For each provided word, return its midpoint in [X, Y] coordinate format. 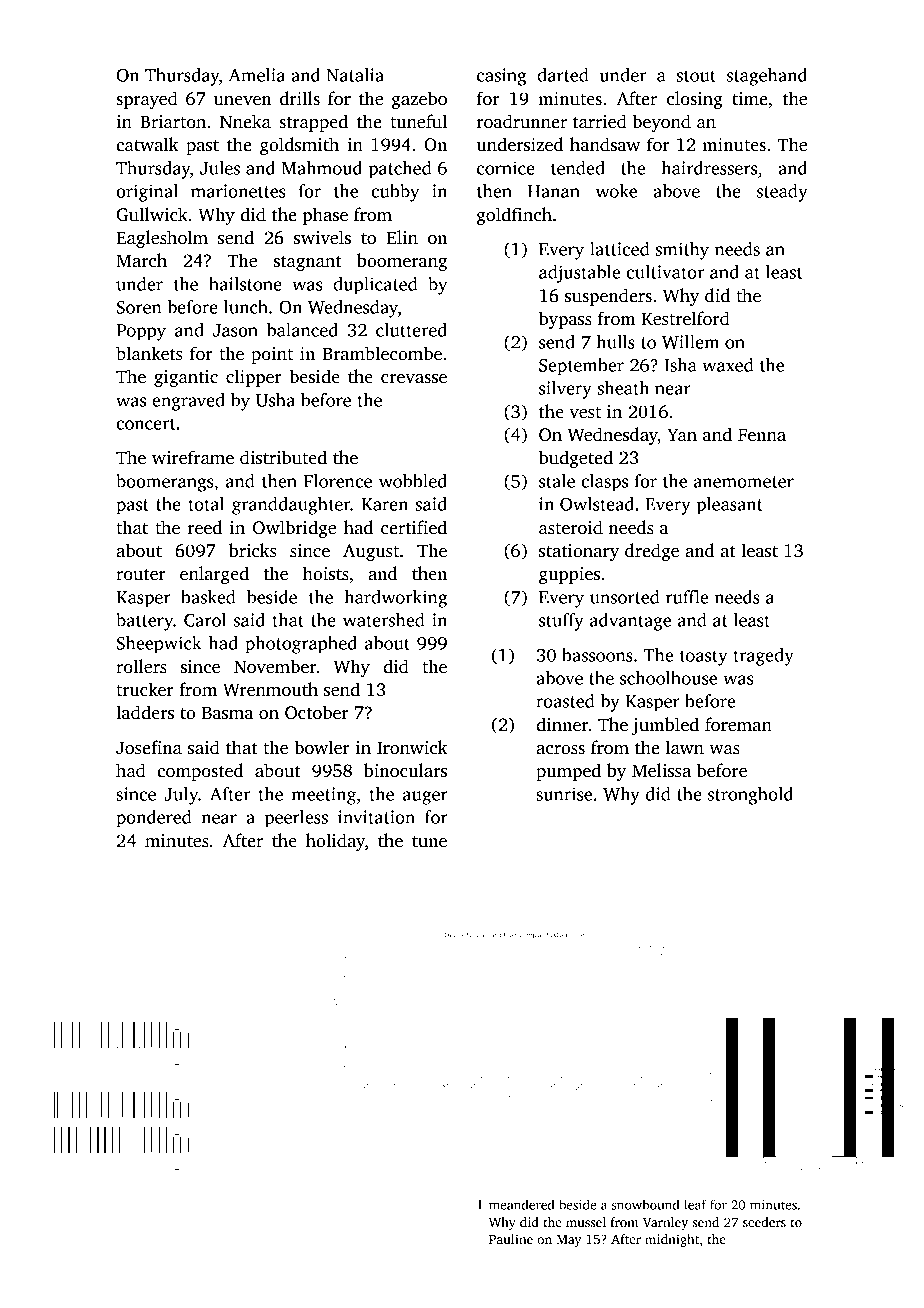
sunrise [564, 794]
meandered [522, 1204]
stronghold [750, 796]
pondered [153, 819]
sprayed [147, 100]
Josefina [149, 747]
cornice [506, 168]
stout [696, 76]
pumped [568, 772]
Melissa [661, 770]
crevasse [414, 379]
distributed [283, 457]
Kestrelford [686, 318]
